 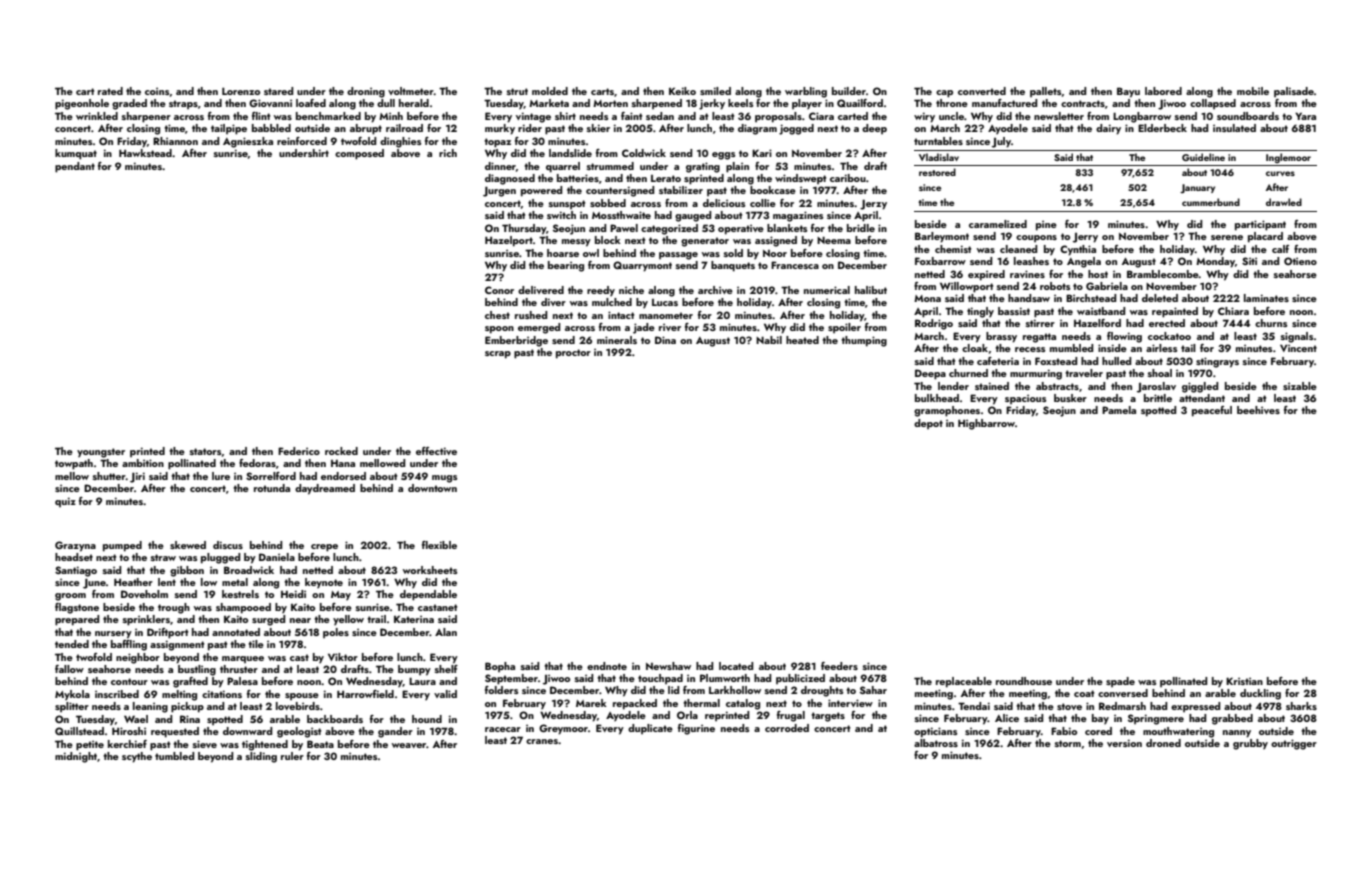 I want to click on stove, so click(x=1069, y=706).
